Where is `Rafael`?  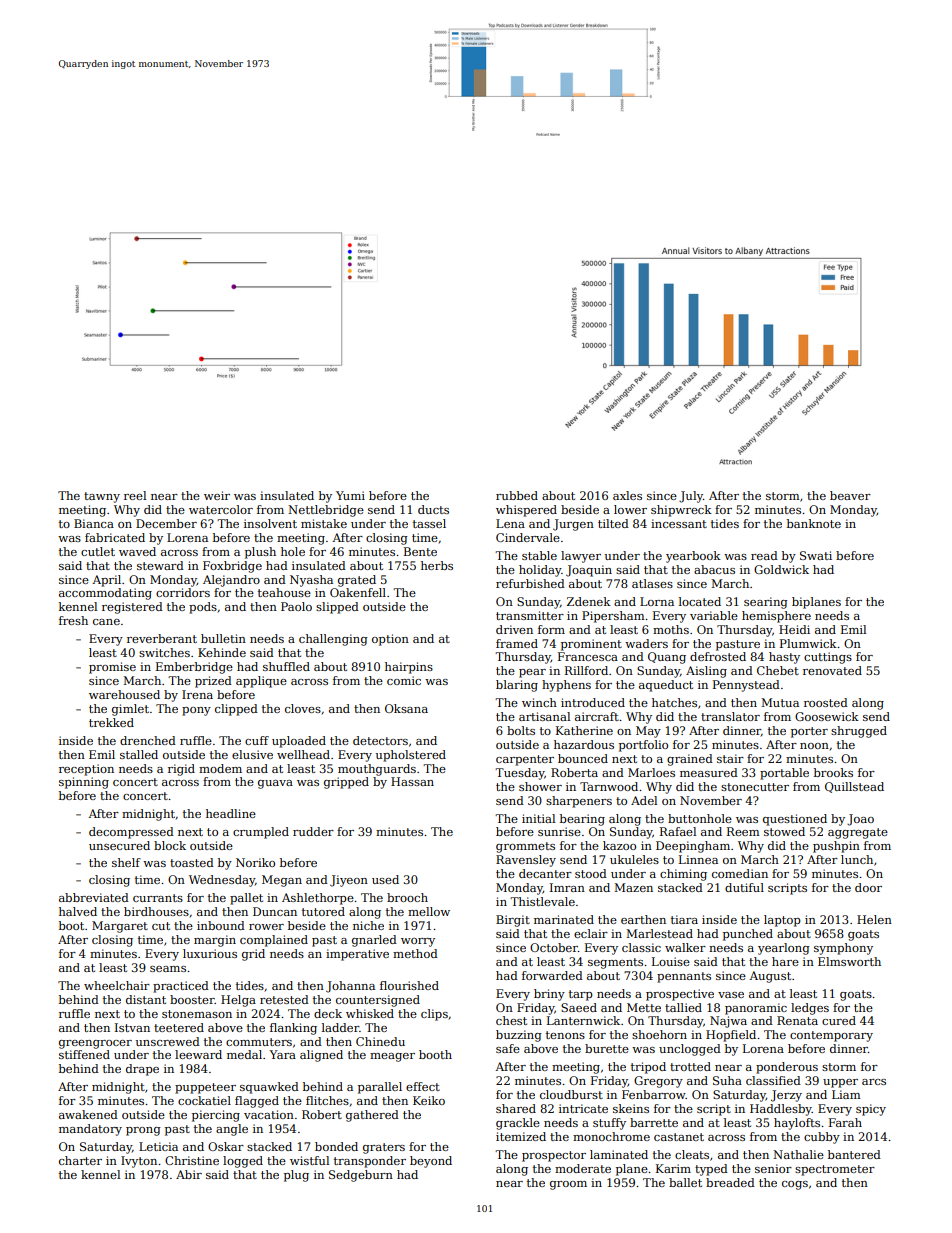 Rafael is located at coordinates (678, 831).
